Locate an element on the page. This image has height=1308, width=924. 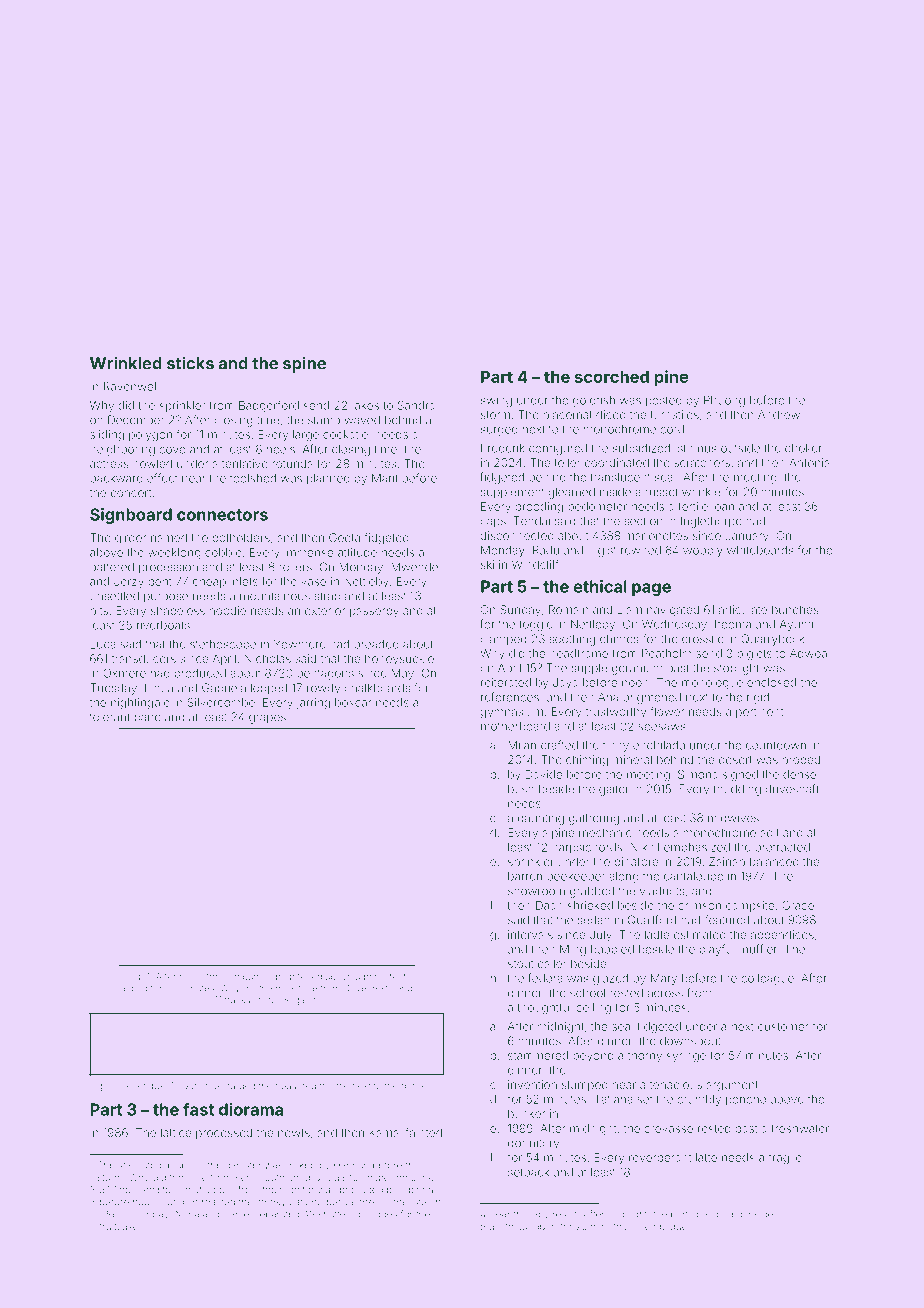
stethoscope is located at coordinates (223, 645).
